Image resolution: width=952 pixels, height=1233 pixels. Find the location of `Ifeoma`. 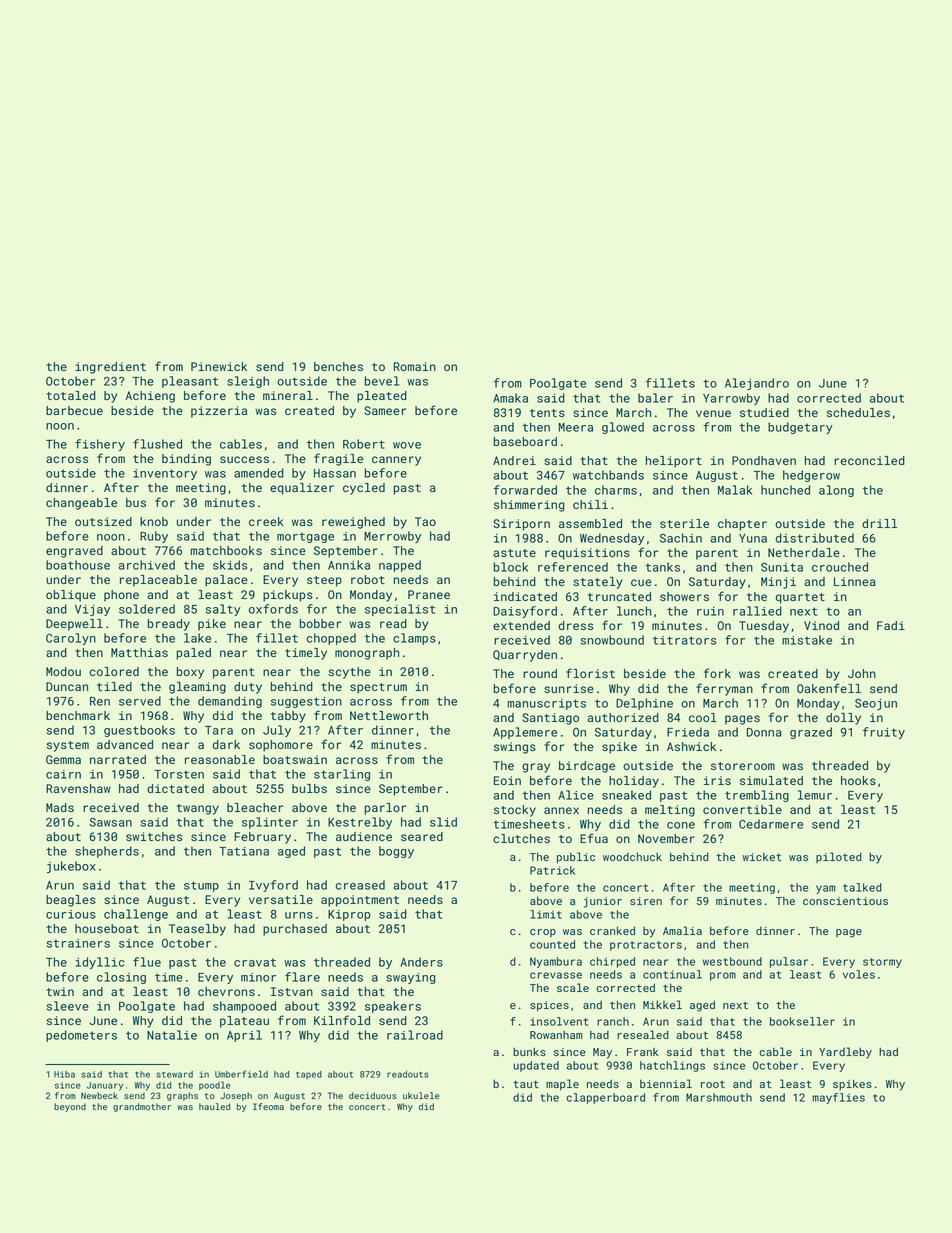

Ifeoma is located at coordinates (268, 1106).
